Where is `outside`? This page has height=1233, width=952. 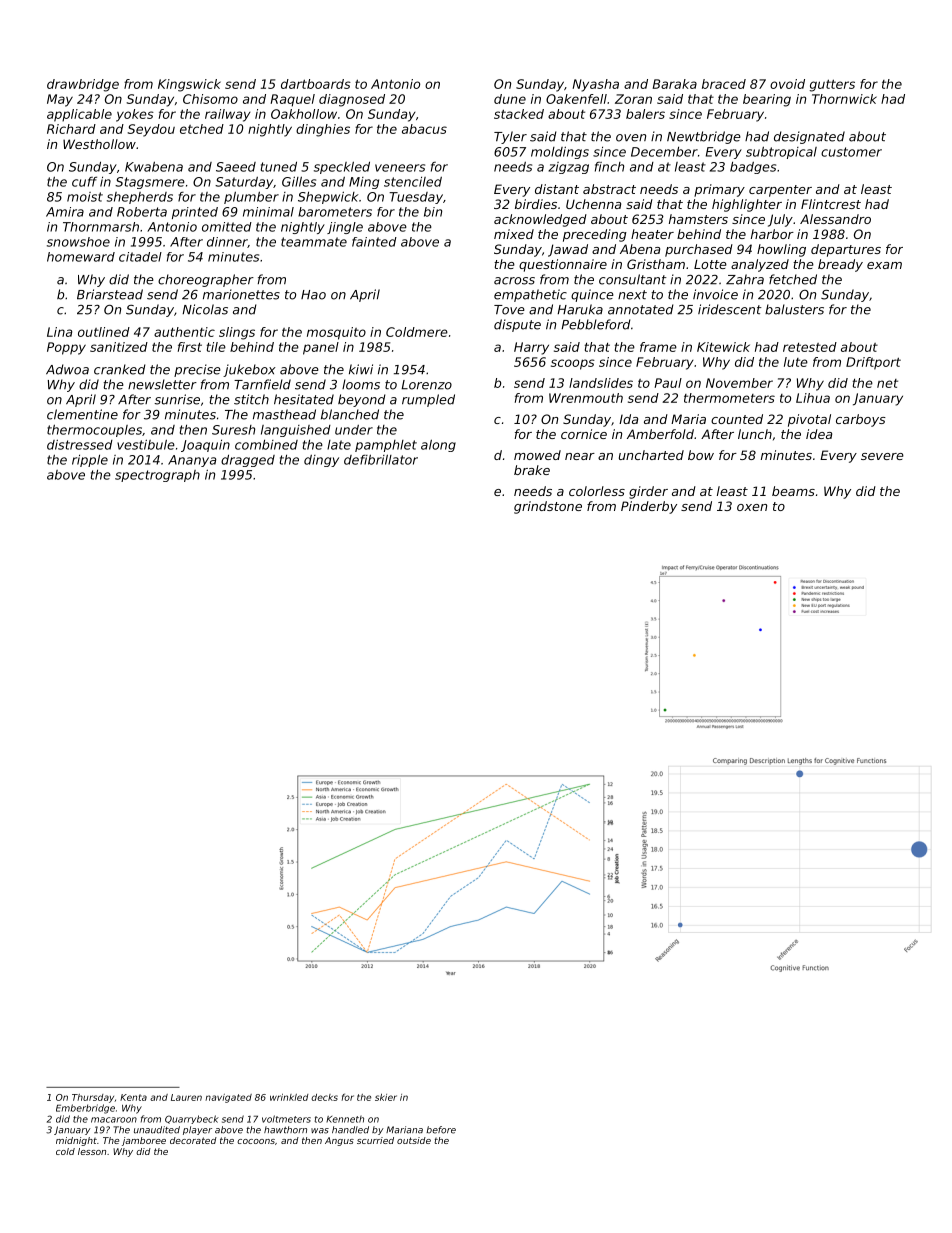
outside is located at coordinates (414, 1140).
